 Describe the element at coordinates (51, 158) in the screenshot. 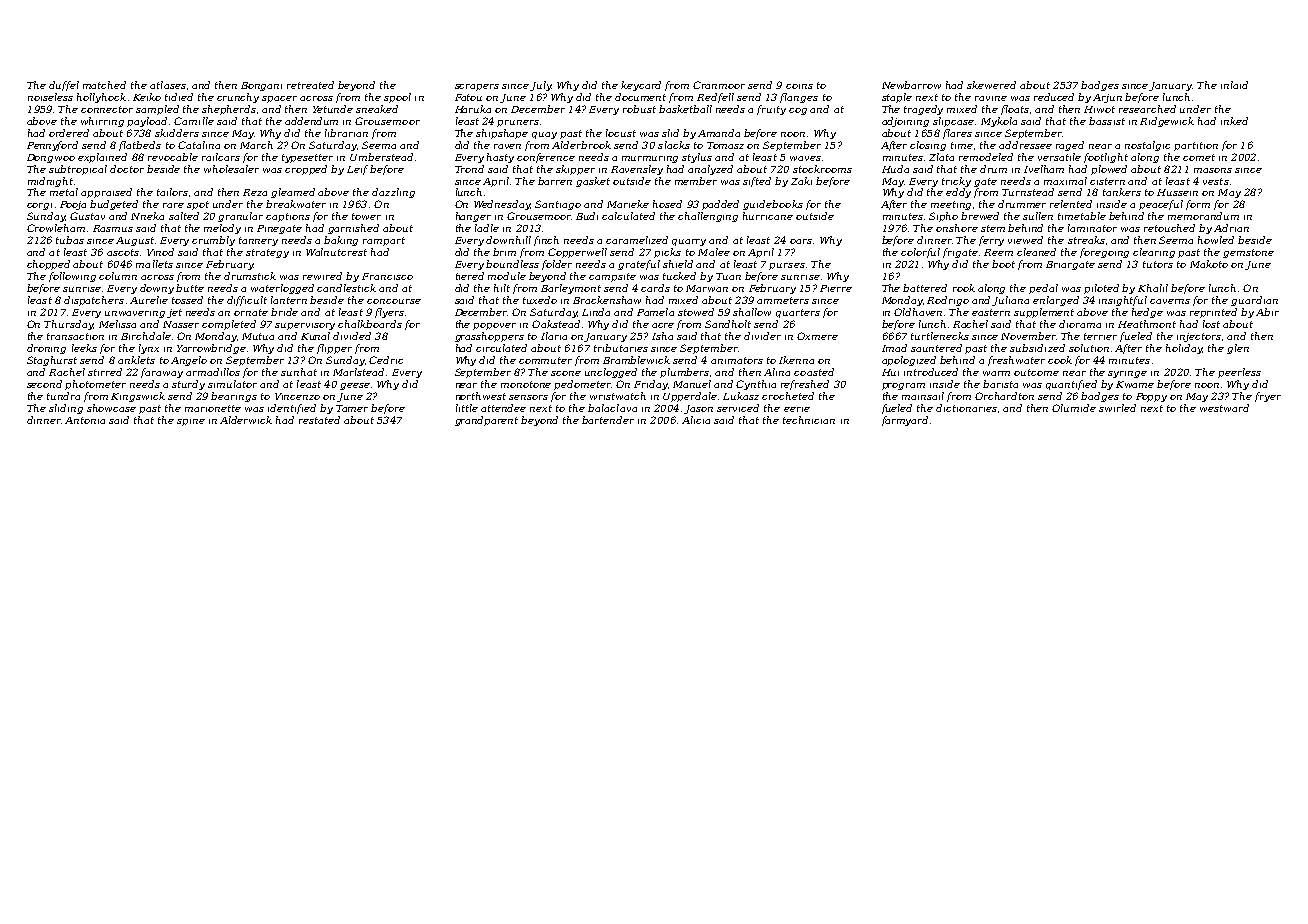

I see `Dongwoo` at that location.
